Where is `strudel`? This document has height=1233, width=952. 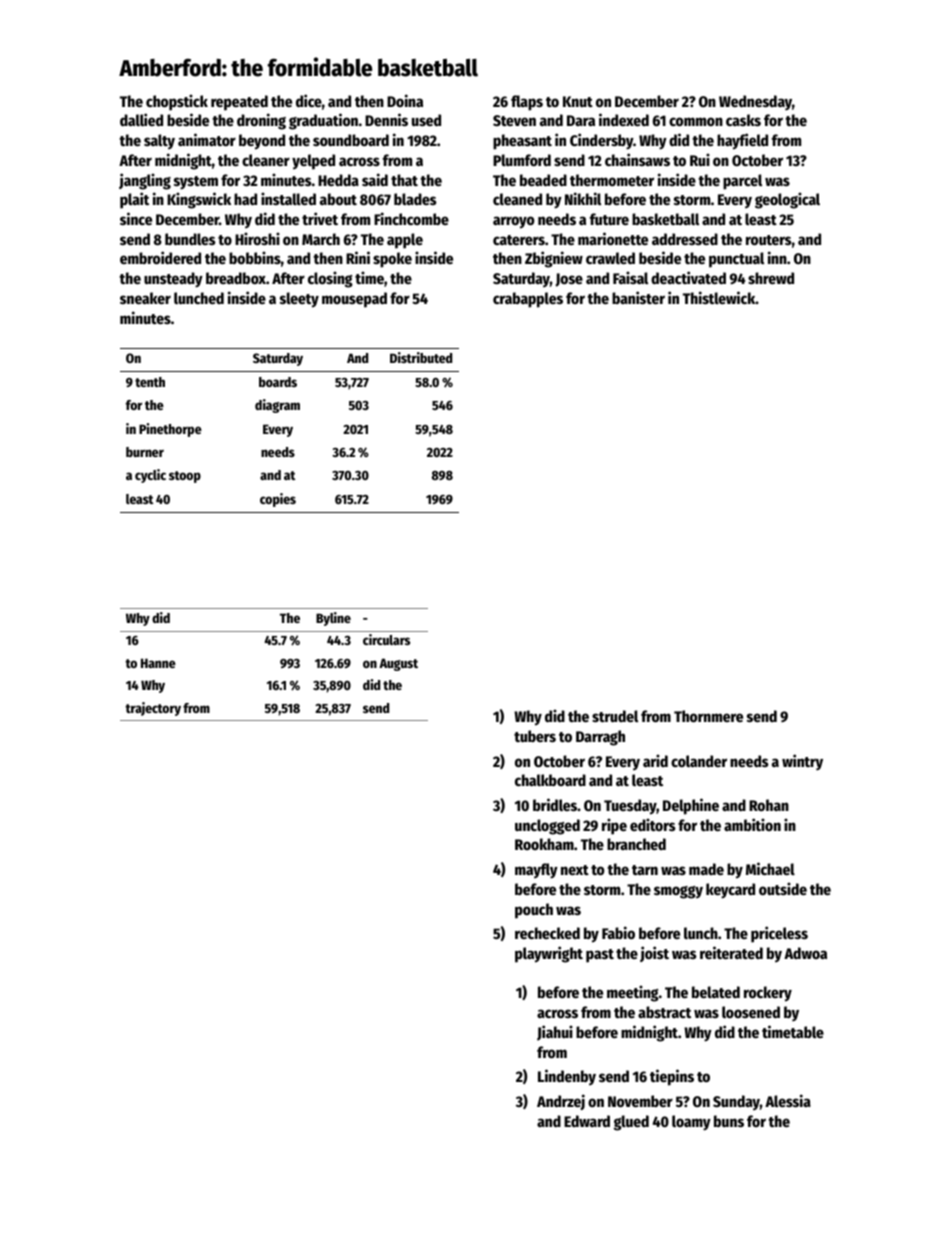 strudel is located at coordinates (615, 716).
